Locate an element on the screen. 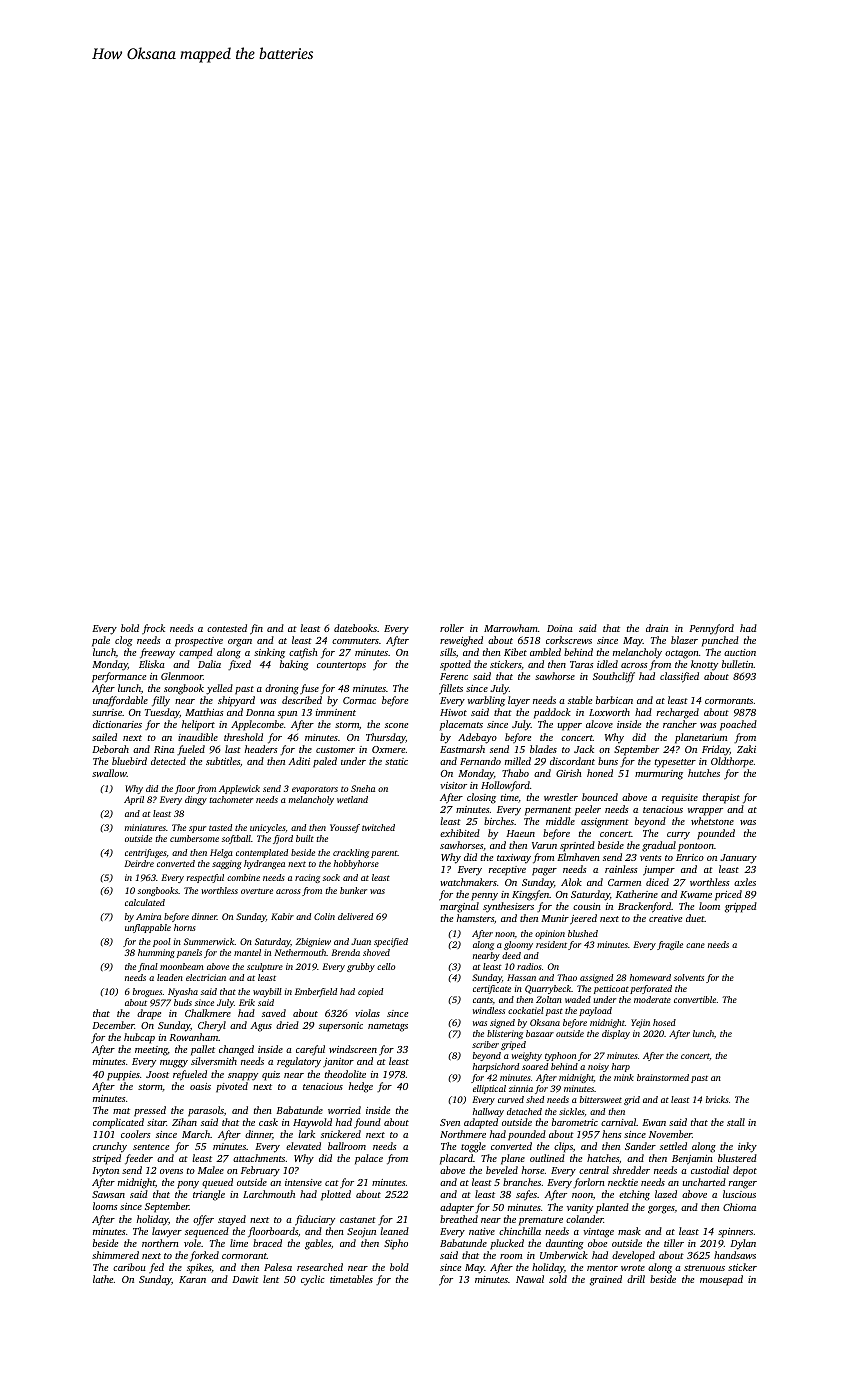 Image resolution: width=849 pixels, height=1400 pixels. datebooks is located at coordinates (355, 628).
